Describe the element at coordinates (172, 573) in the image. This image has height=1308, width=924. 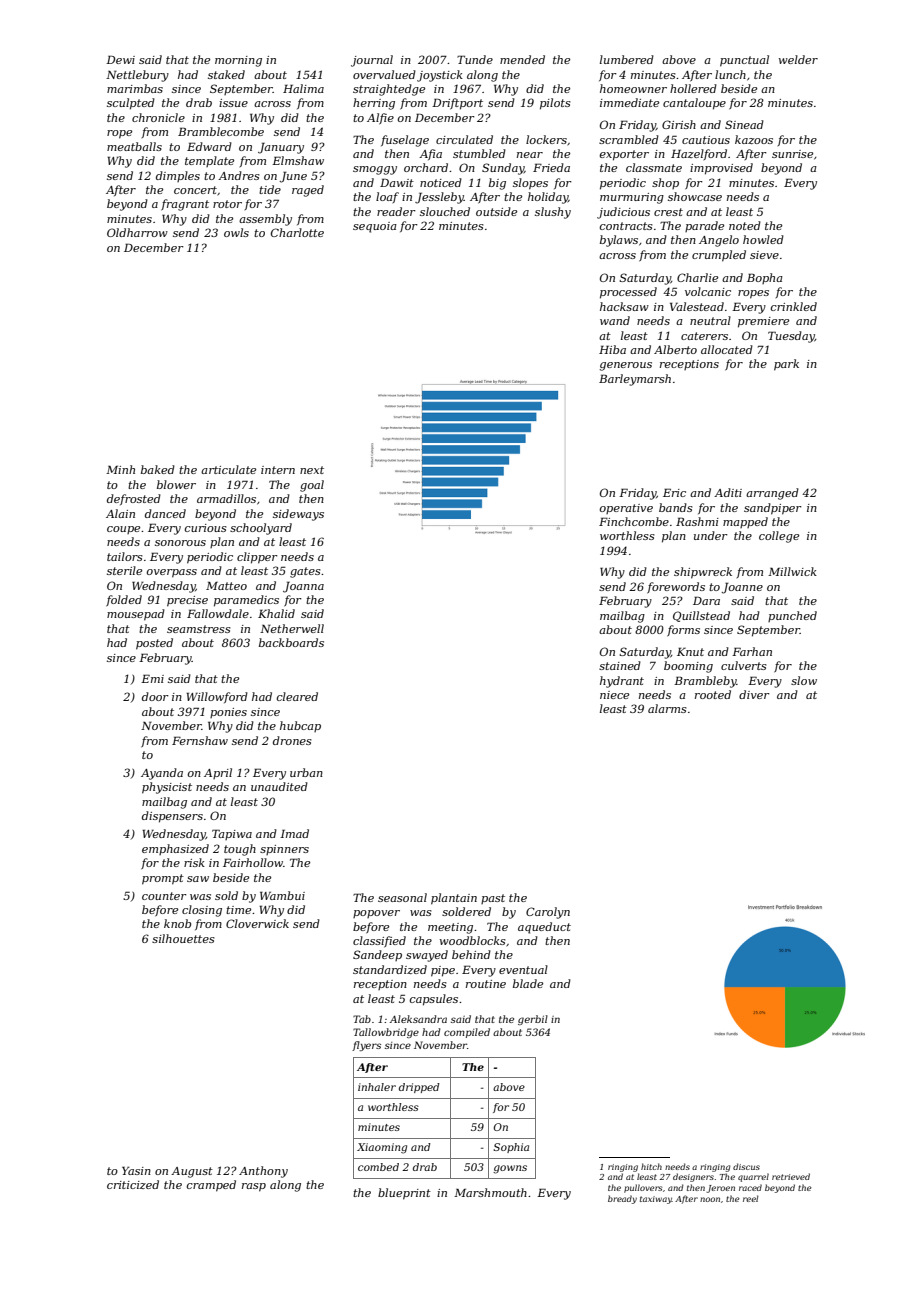
I see `overpass` at that location.
